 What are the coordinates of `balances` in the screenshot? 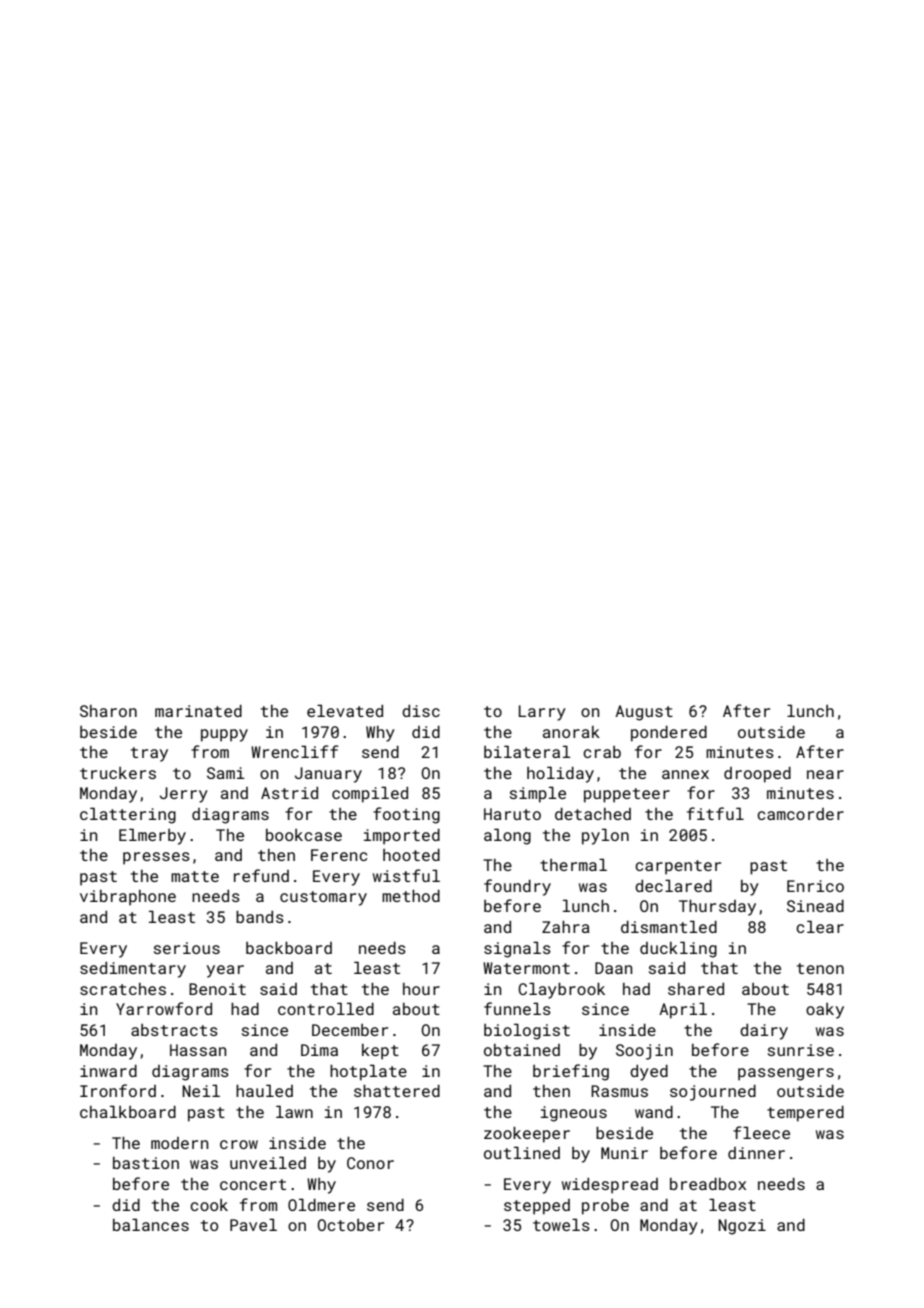 It's located at (151, 1224).
